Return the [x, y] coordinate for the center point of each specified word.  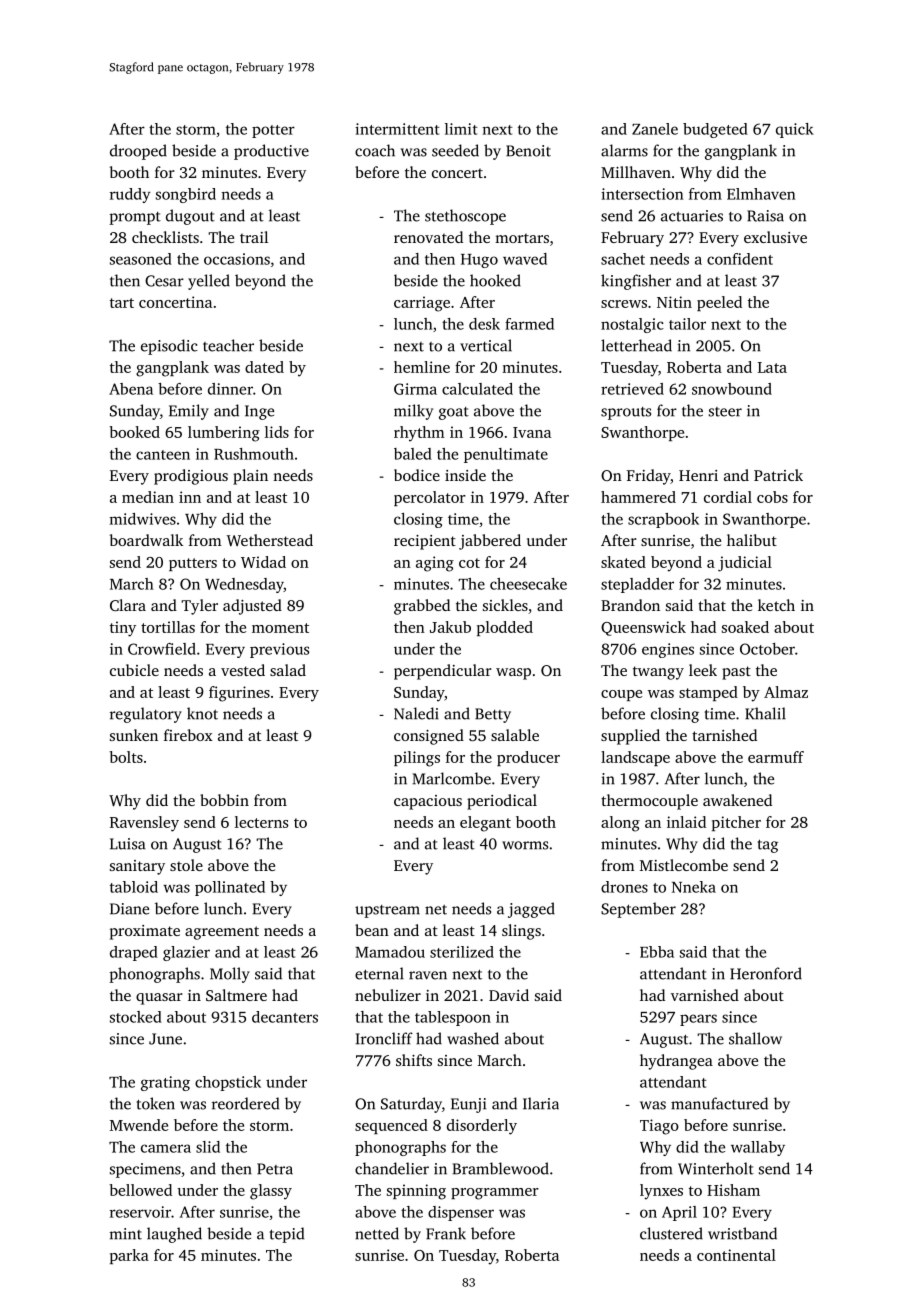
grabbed [422, 607]
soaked [745, 627]
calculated [477, 389]
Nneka [694, 887]
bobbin [224, 800]
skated [623, 562]
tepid [287, 1235]
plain [250, 477]
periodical [502, 802]
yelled [209, 282]
